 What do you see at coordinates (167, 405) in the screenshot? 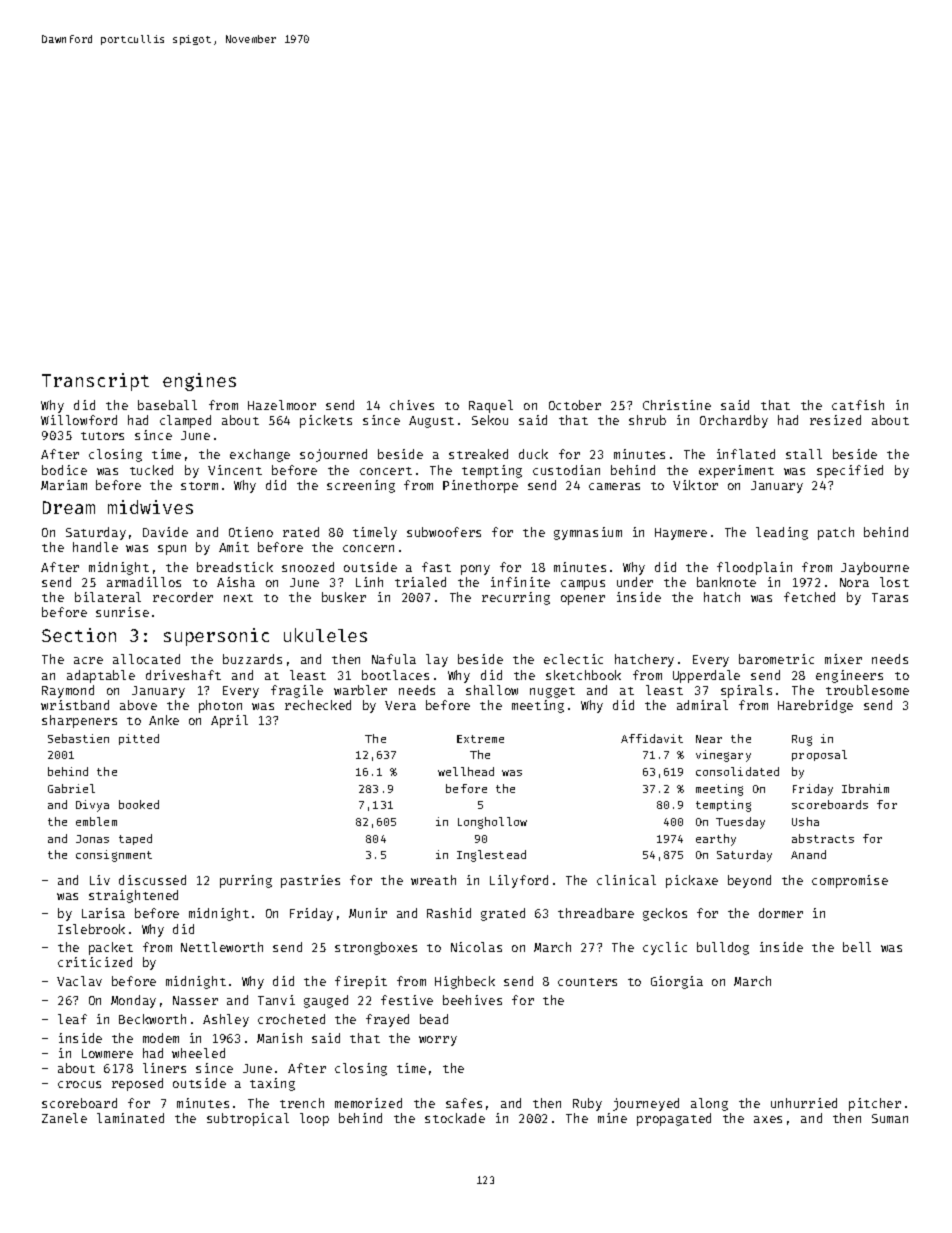
I see `baseball` at bounding box center [167, 405].
